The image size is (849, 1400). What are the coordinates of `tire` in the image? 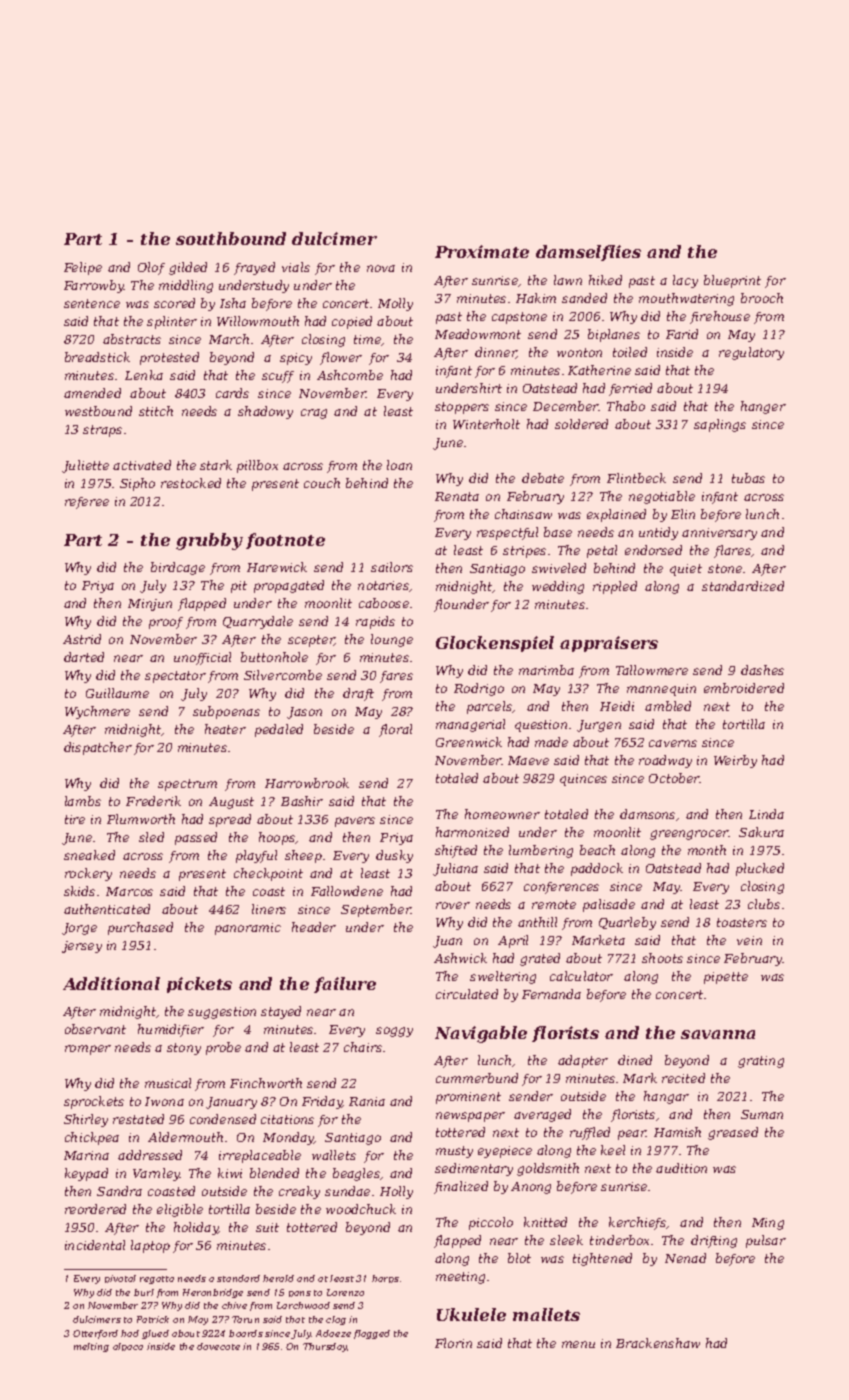 It's located at (75, 819).
